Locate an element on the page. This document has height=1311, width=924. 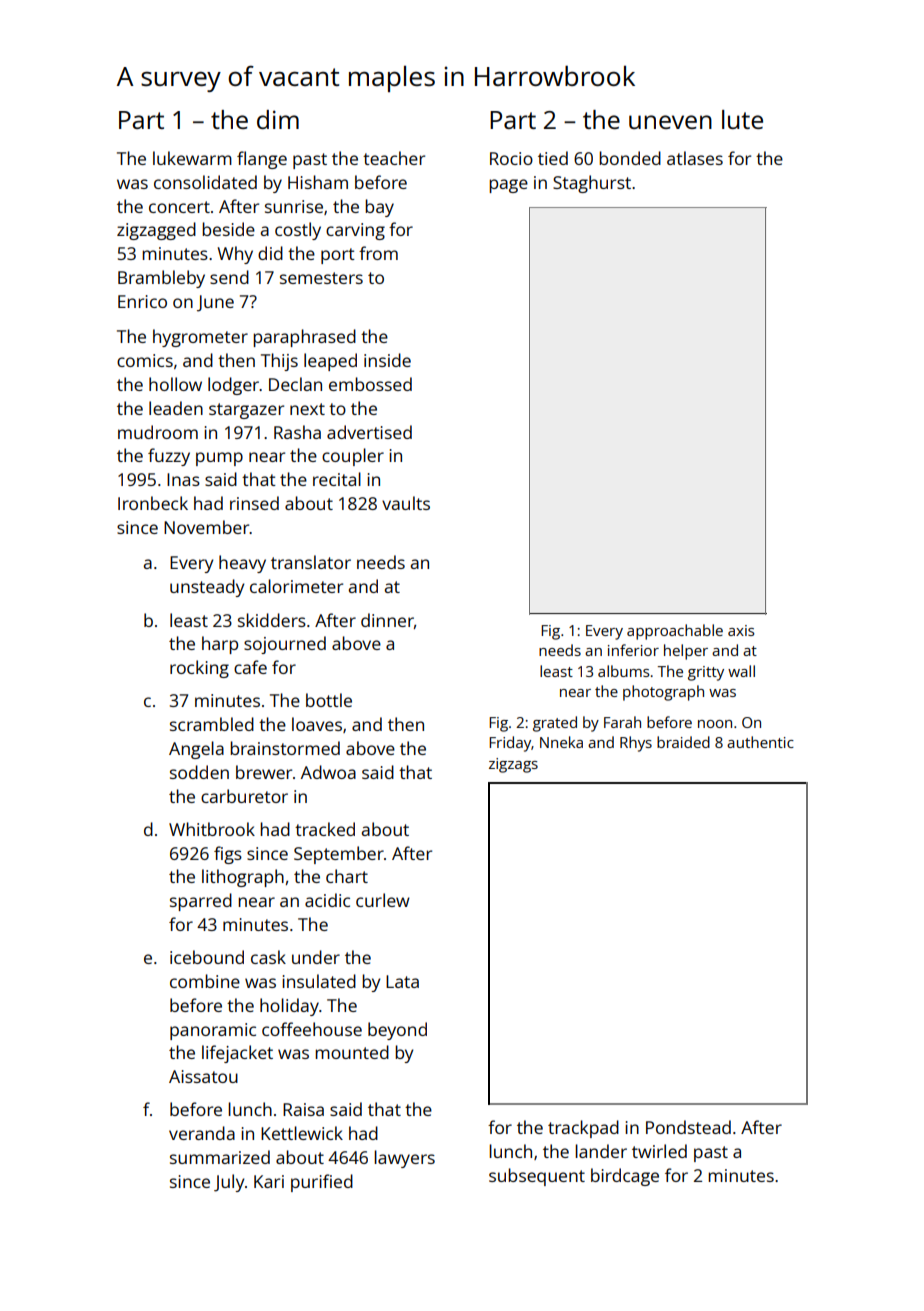
inside is located at coordinates (387, 360).
